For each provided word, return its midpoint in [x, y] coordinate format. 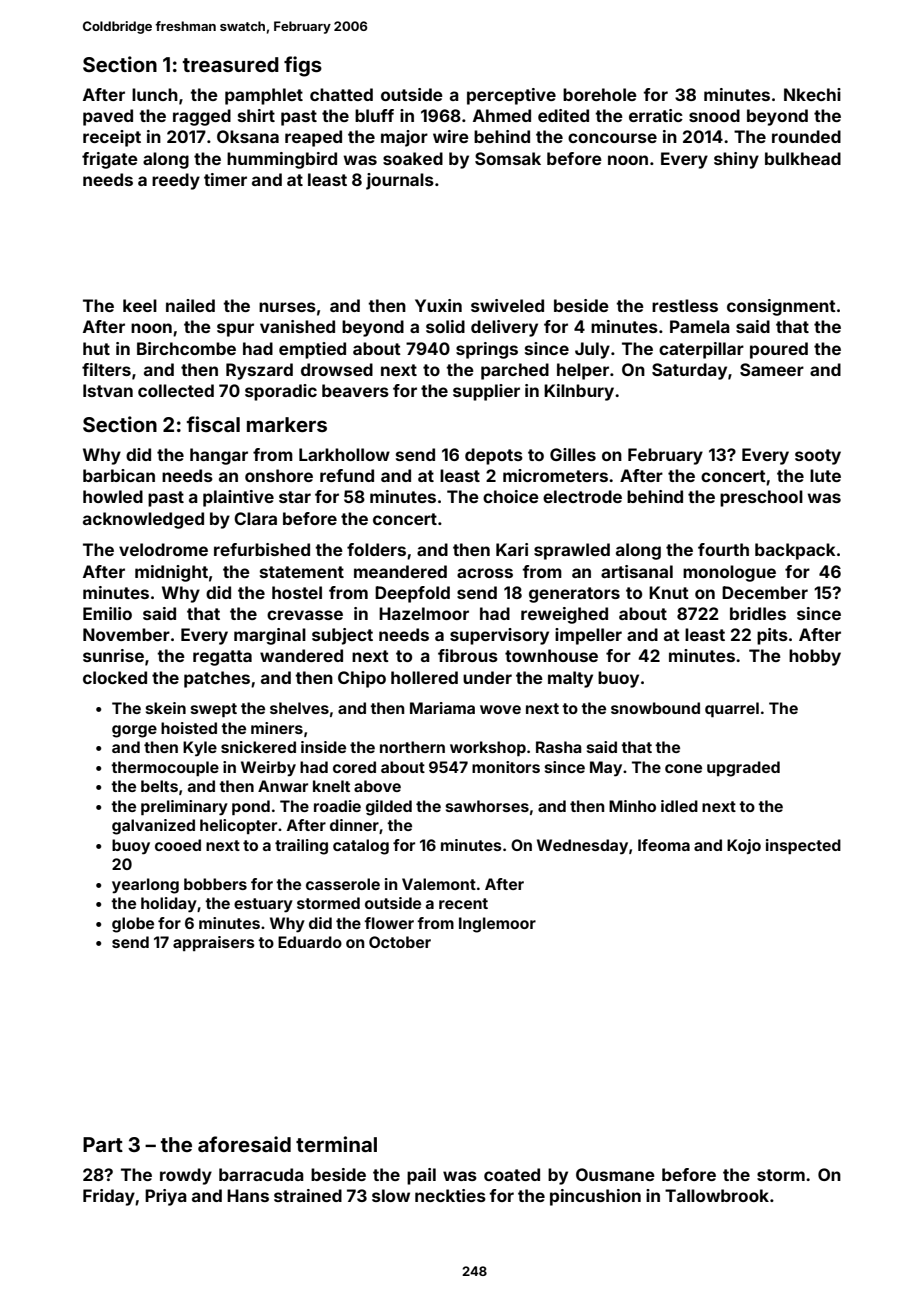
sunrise [113, 655]
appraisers [214, 943]
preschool [761, 498]
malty [570, 679]
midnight [171, 573]
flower [389, 923]
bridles [758, 613]
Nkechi [812, 94]
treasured [231, 64]
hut [96, 348]
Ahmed [502, 115]
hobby [815, 657]
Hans [248, 1195]
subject [342, 636]
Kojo [744, 846]
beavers [355, 390]
